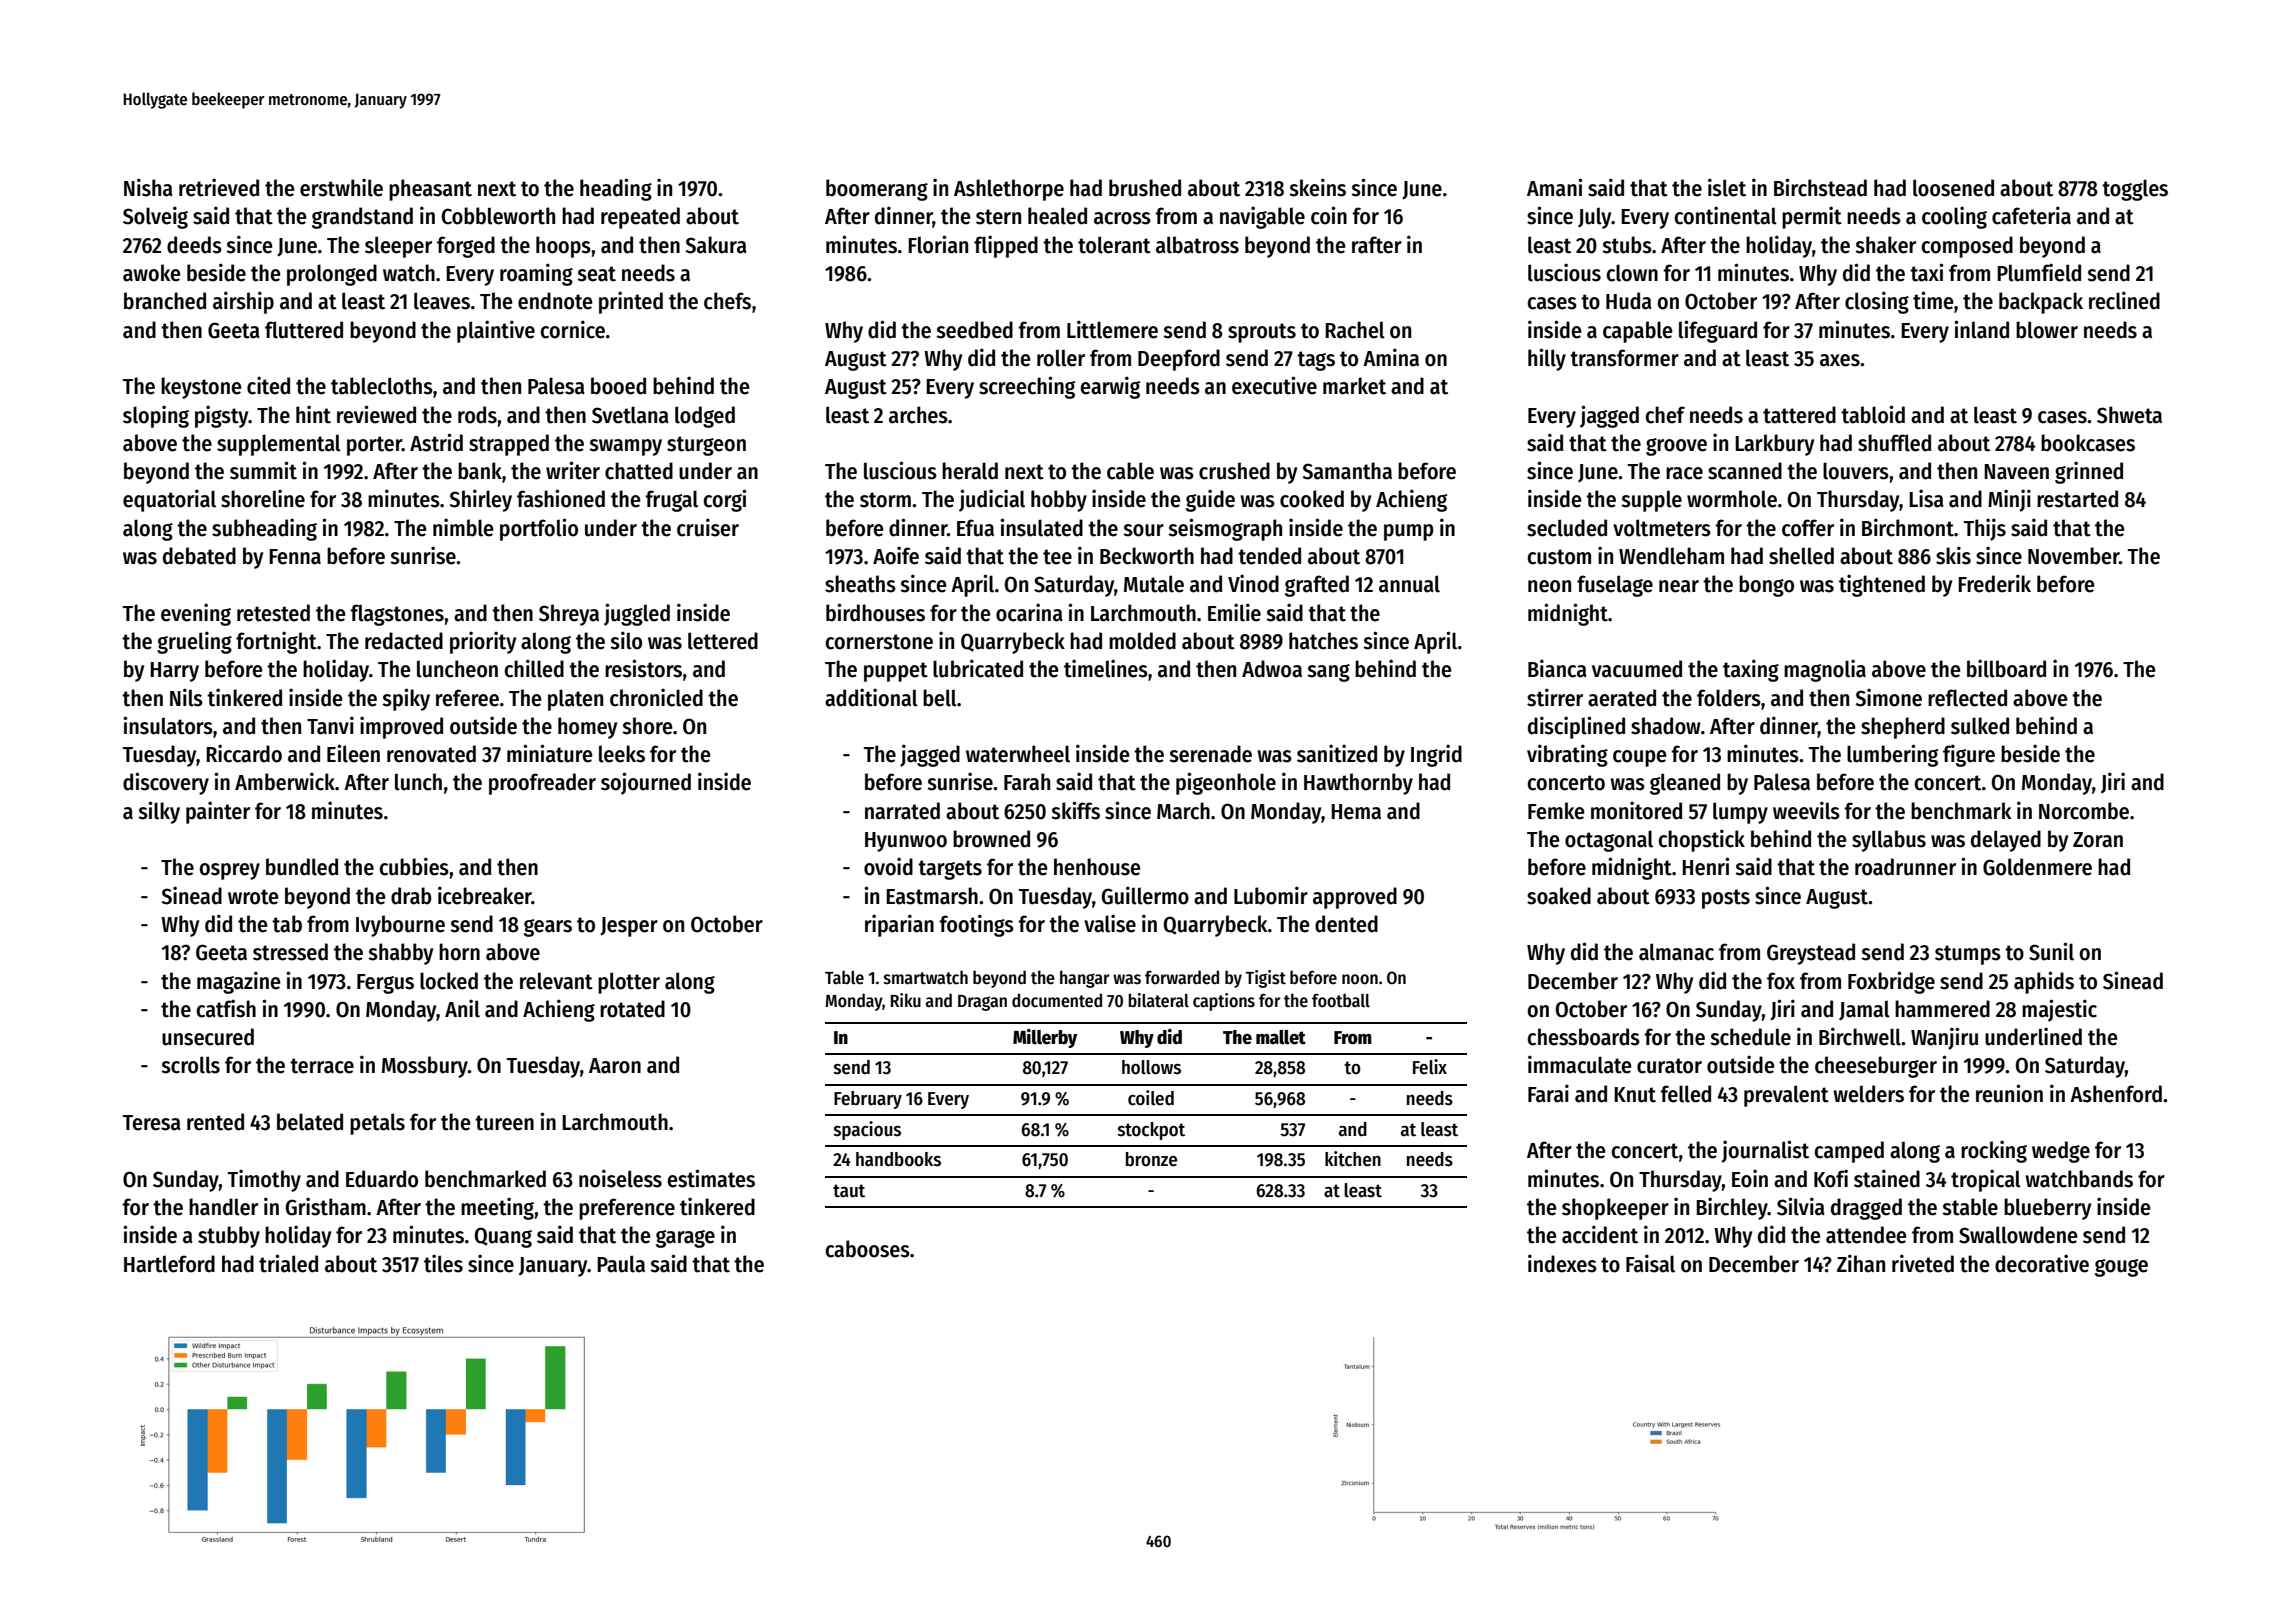  I want to click on riveted, so click(1923, 1263).
